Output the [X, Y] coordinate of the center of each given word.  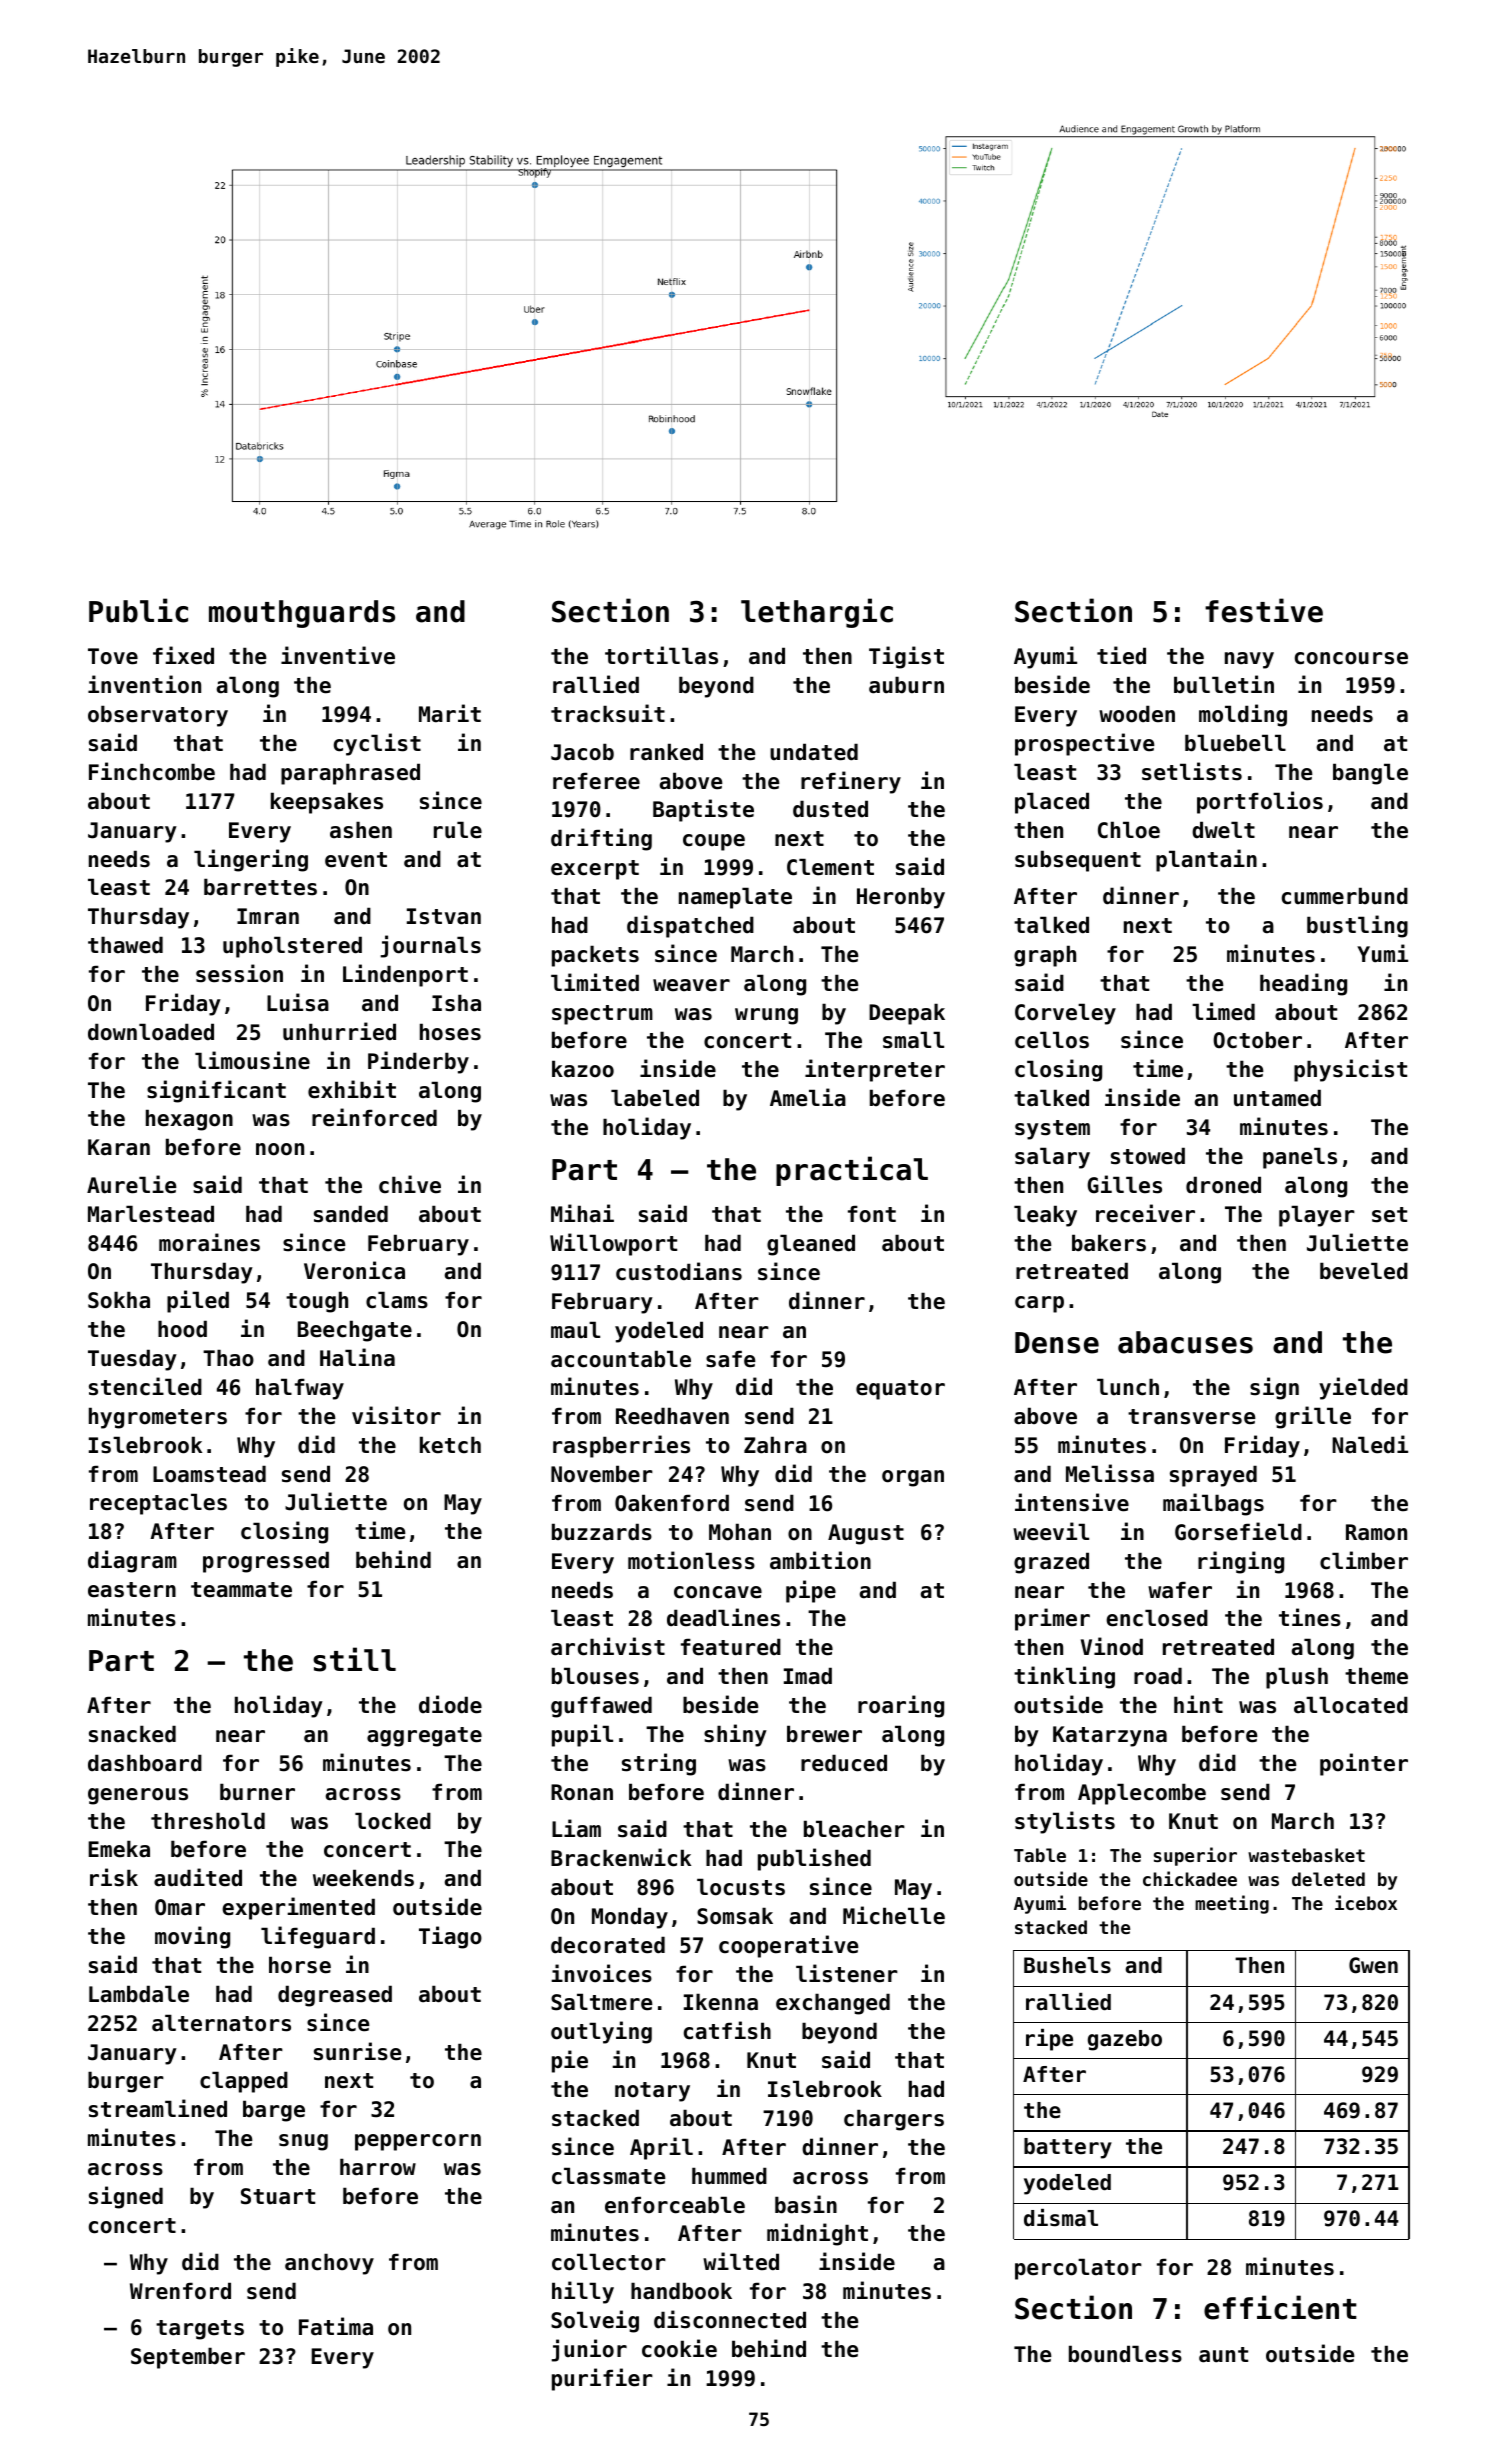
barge [274, 2111]
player [1317, 1216]
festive [1264, 610]
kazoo [583, 1069]
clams [397, 1300]
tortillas [661, 655]
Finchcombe [152, 771]
